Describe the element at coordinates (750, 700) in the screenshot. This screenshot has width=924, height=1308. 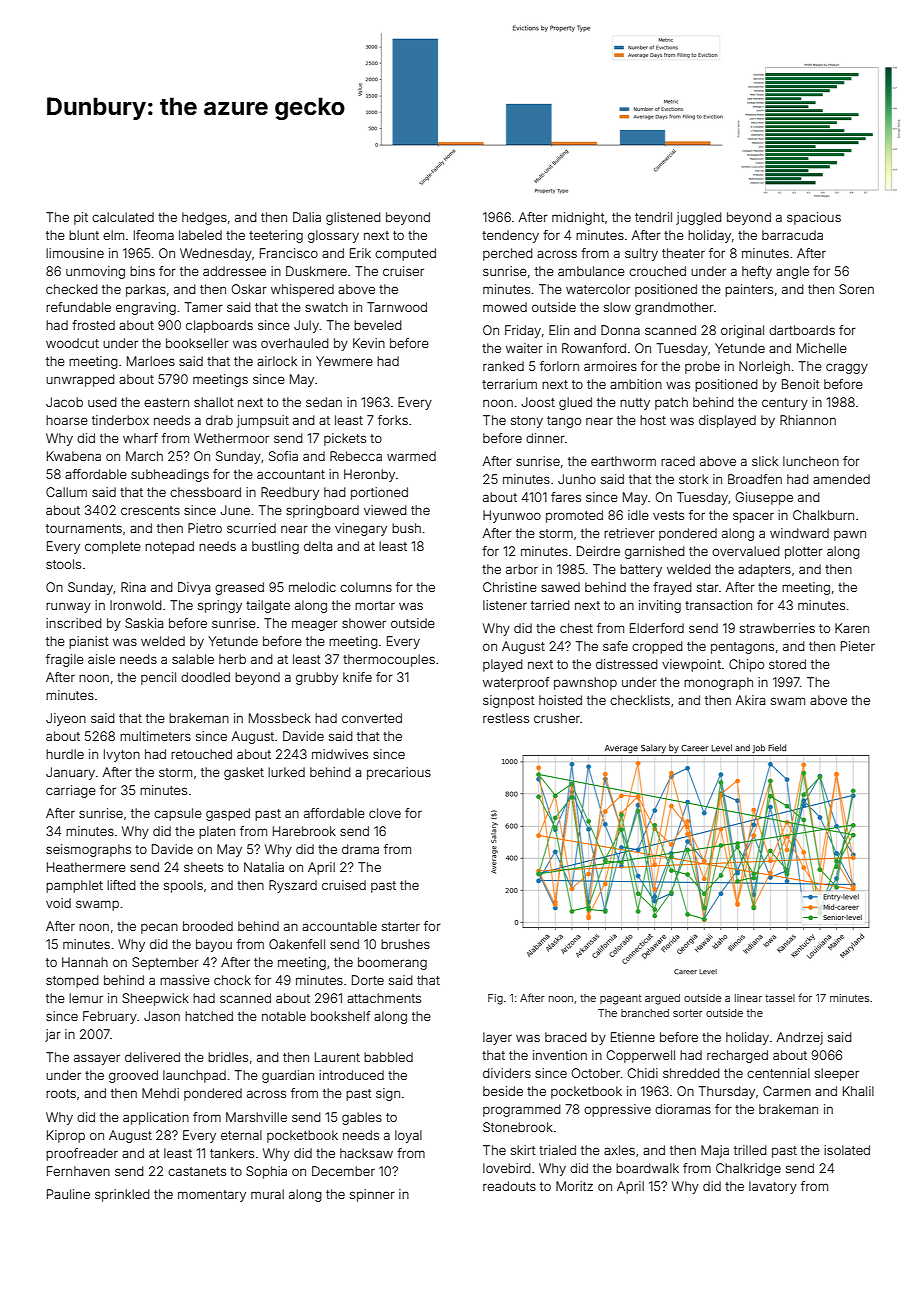
I see `Akira` at that location.
